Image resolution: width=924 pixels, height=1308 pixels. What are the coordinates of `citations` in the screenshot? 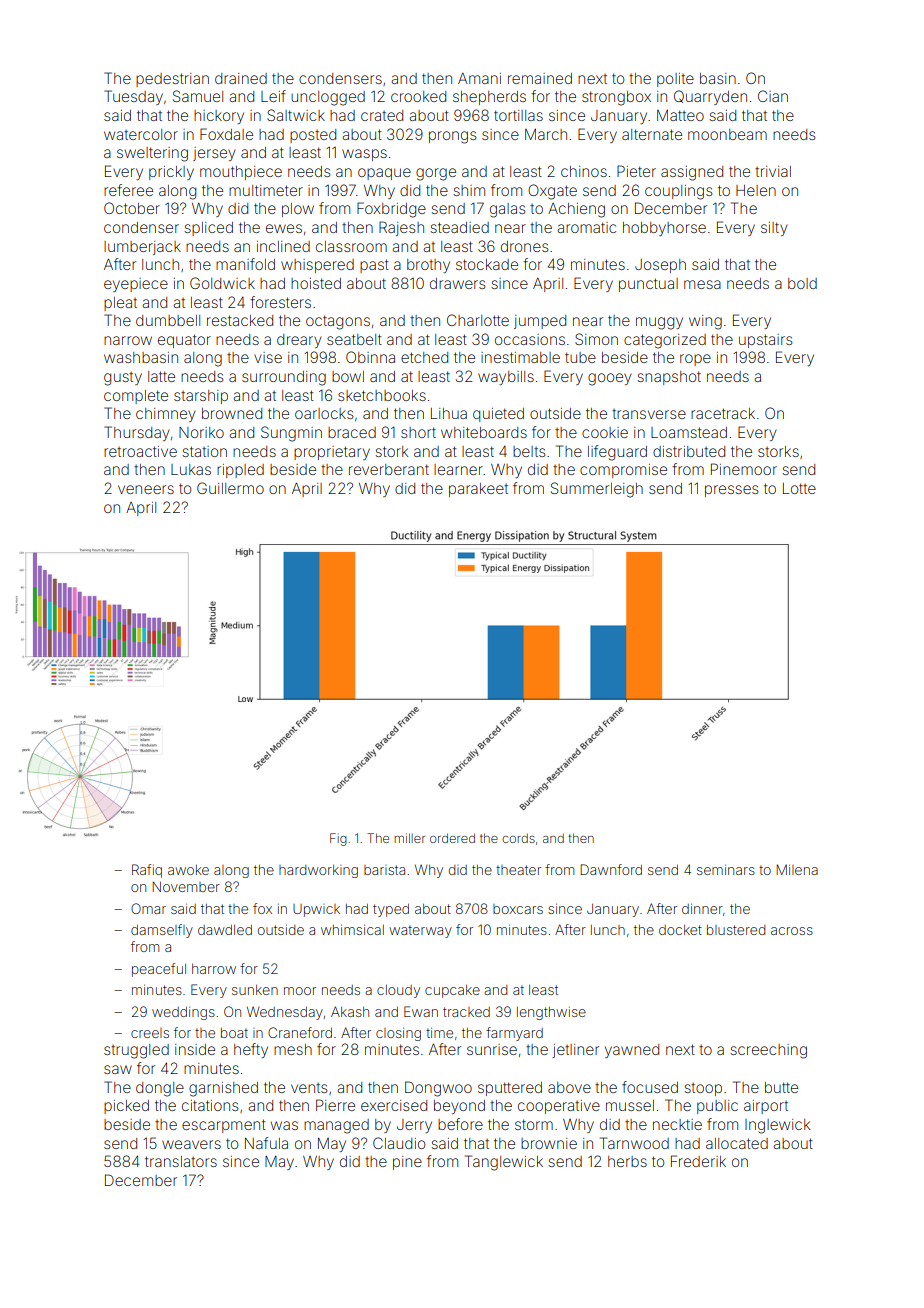 It's located at (210, 1105).
